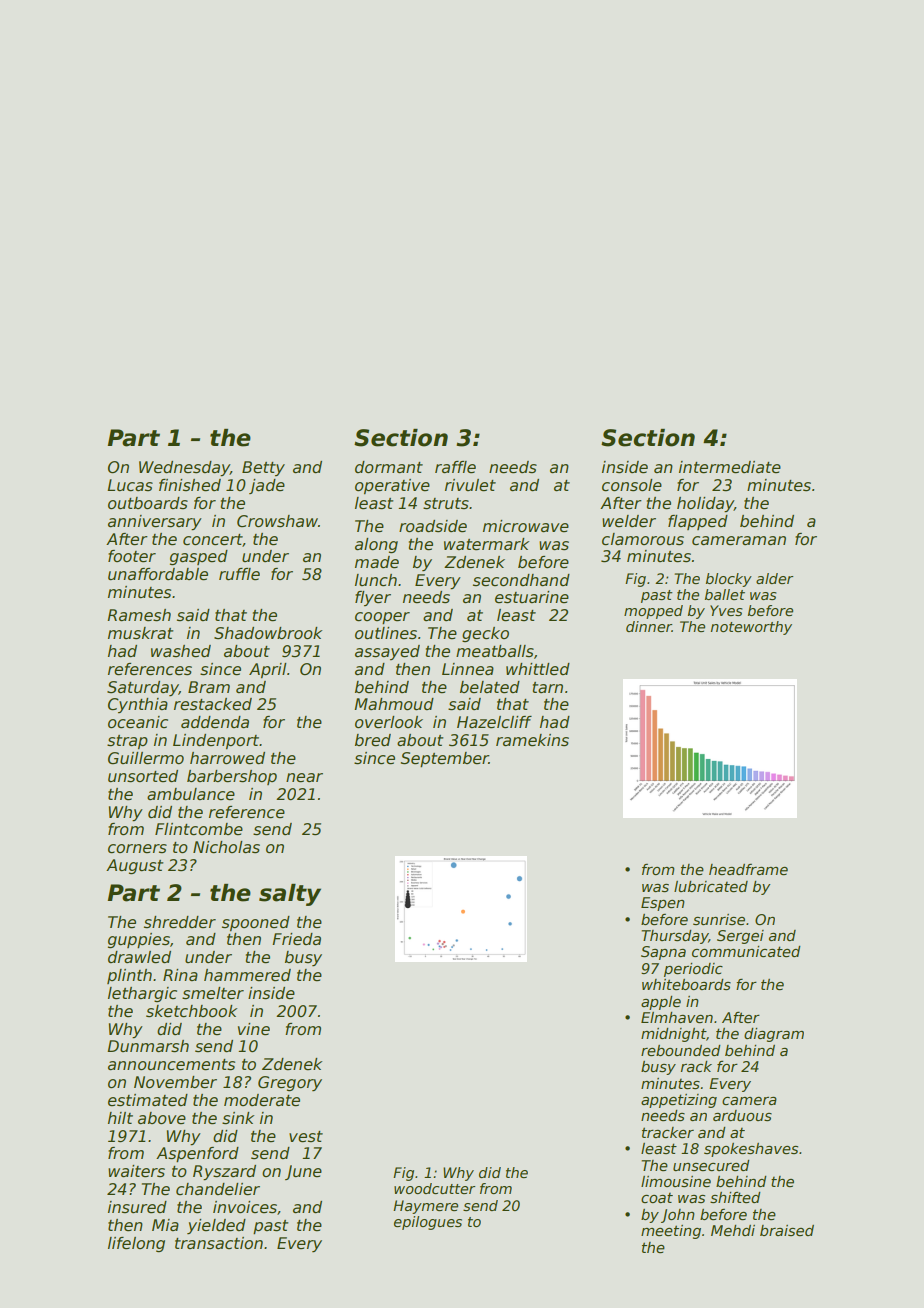  Describe the element at coordinates (247, 975) in the screenshot. I see `hammered` at that location.
